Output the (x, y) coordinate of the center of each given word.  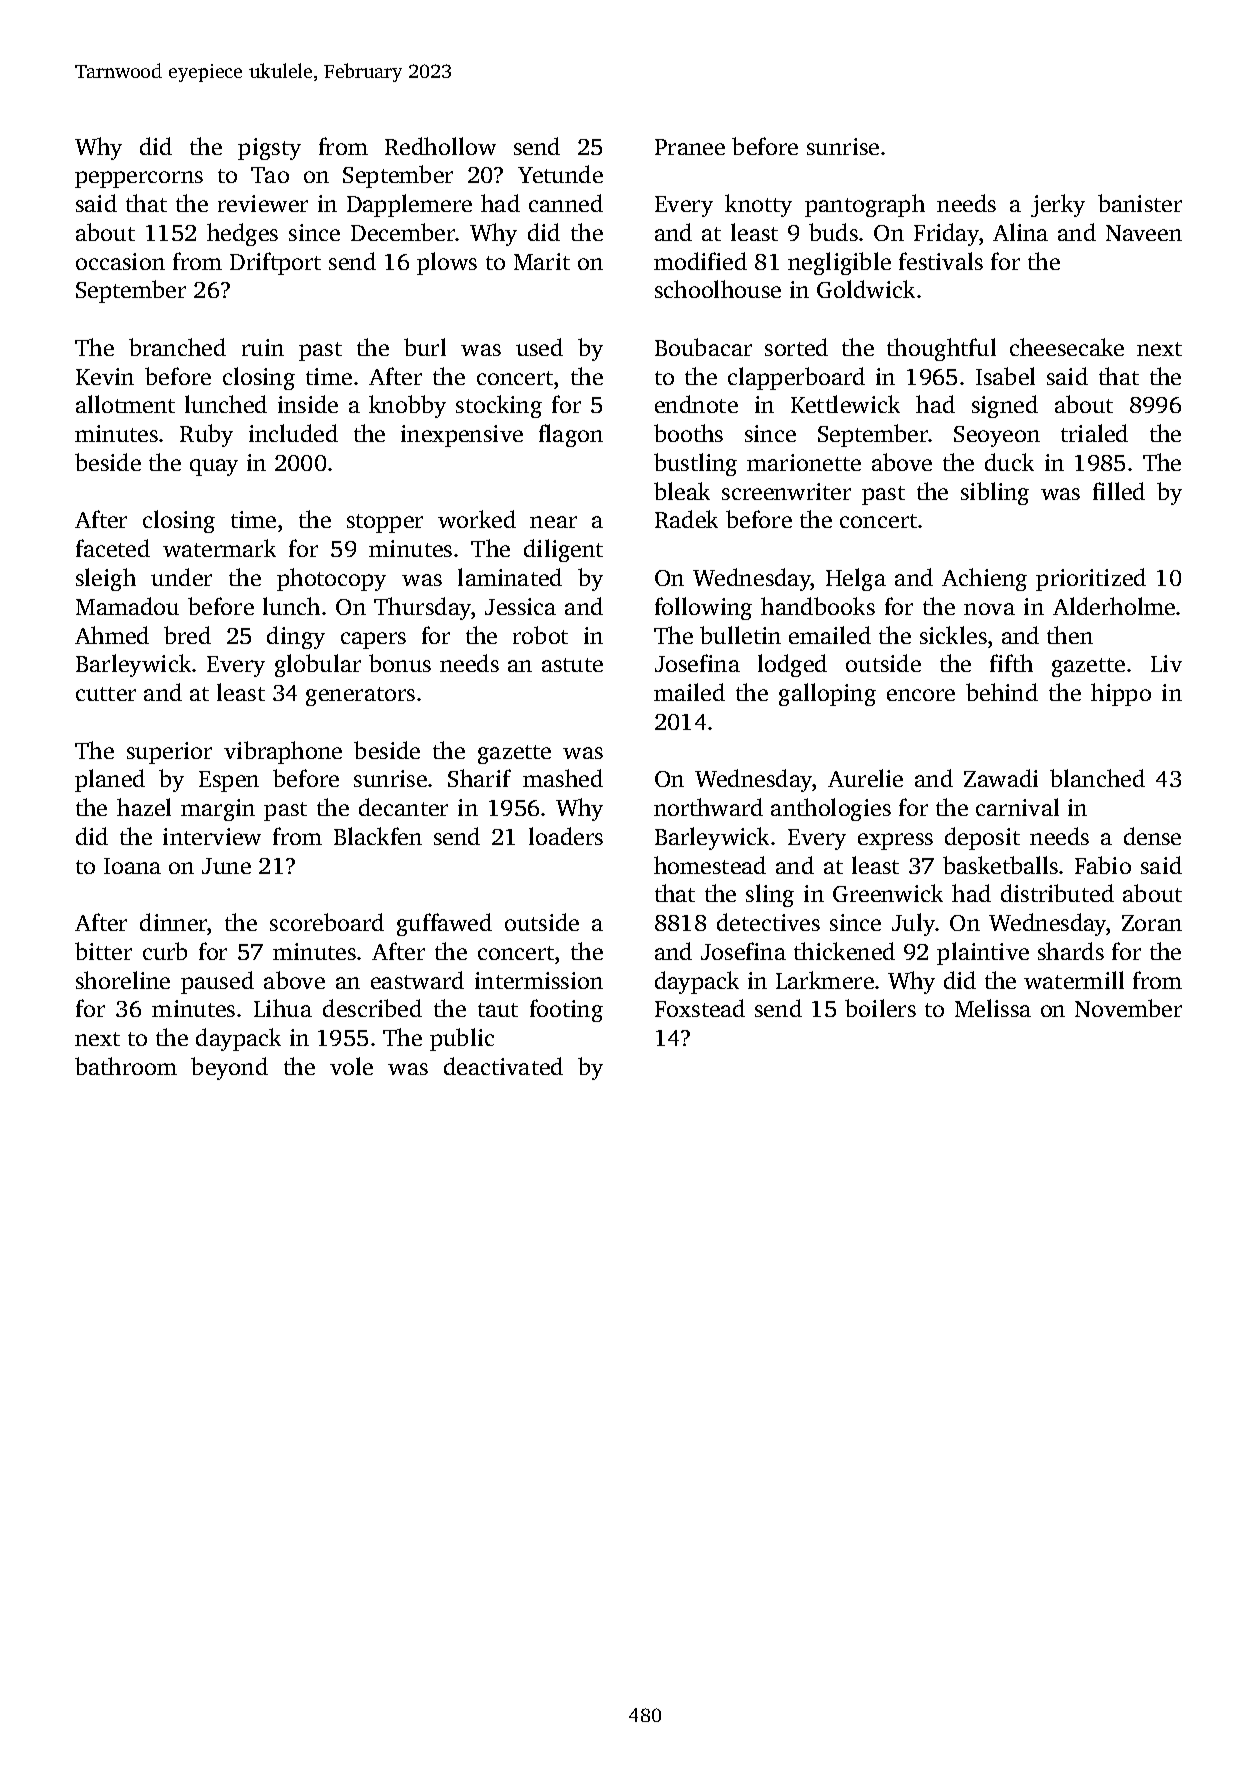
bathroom (126, 1066)
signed (1005, 406)
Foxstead (700, 1008)
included (293, 433)
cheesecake (1067, 347)
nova (989, 609)
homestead (710, 865)
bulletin (740, 635)
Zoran (1152, 923)
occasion (120, 261)
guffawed (444, 924)
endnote (696, 404)
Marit (542, 261)
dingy (296, 637)
